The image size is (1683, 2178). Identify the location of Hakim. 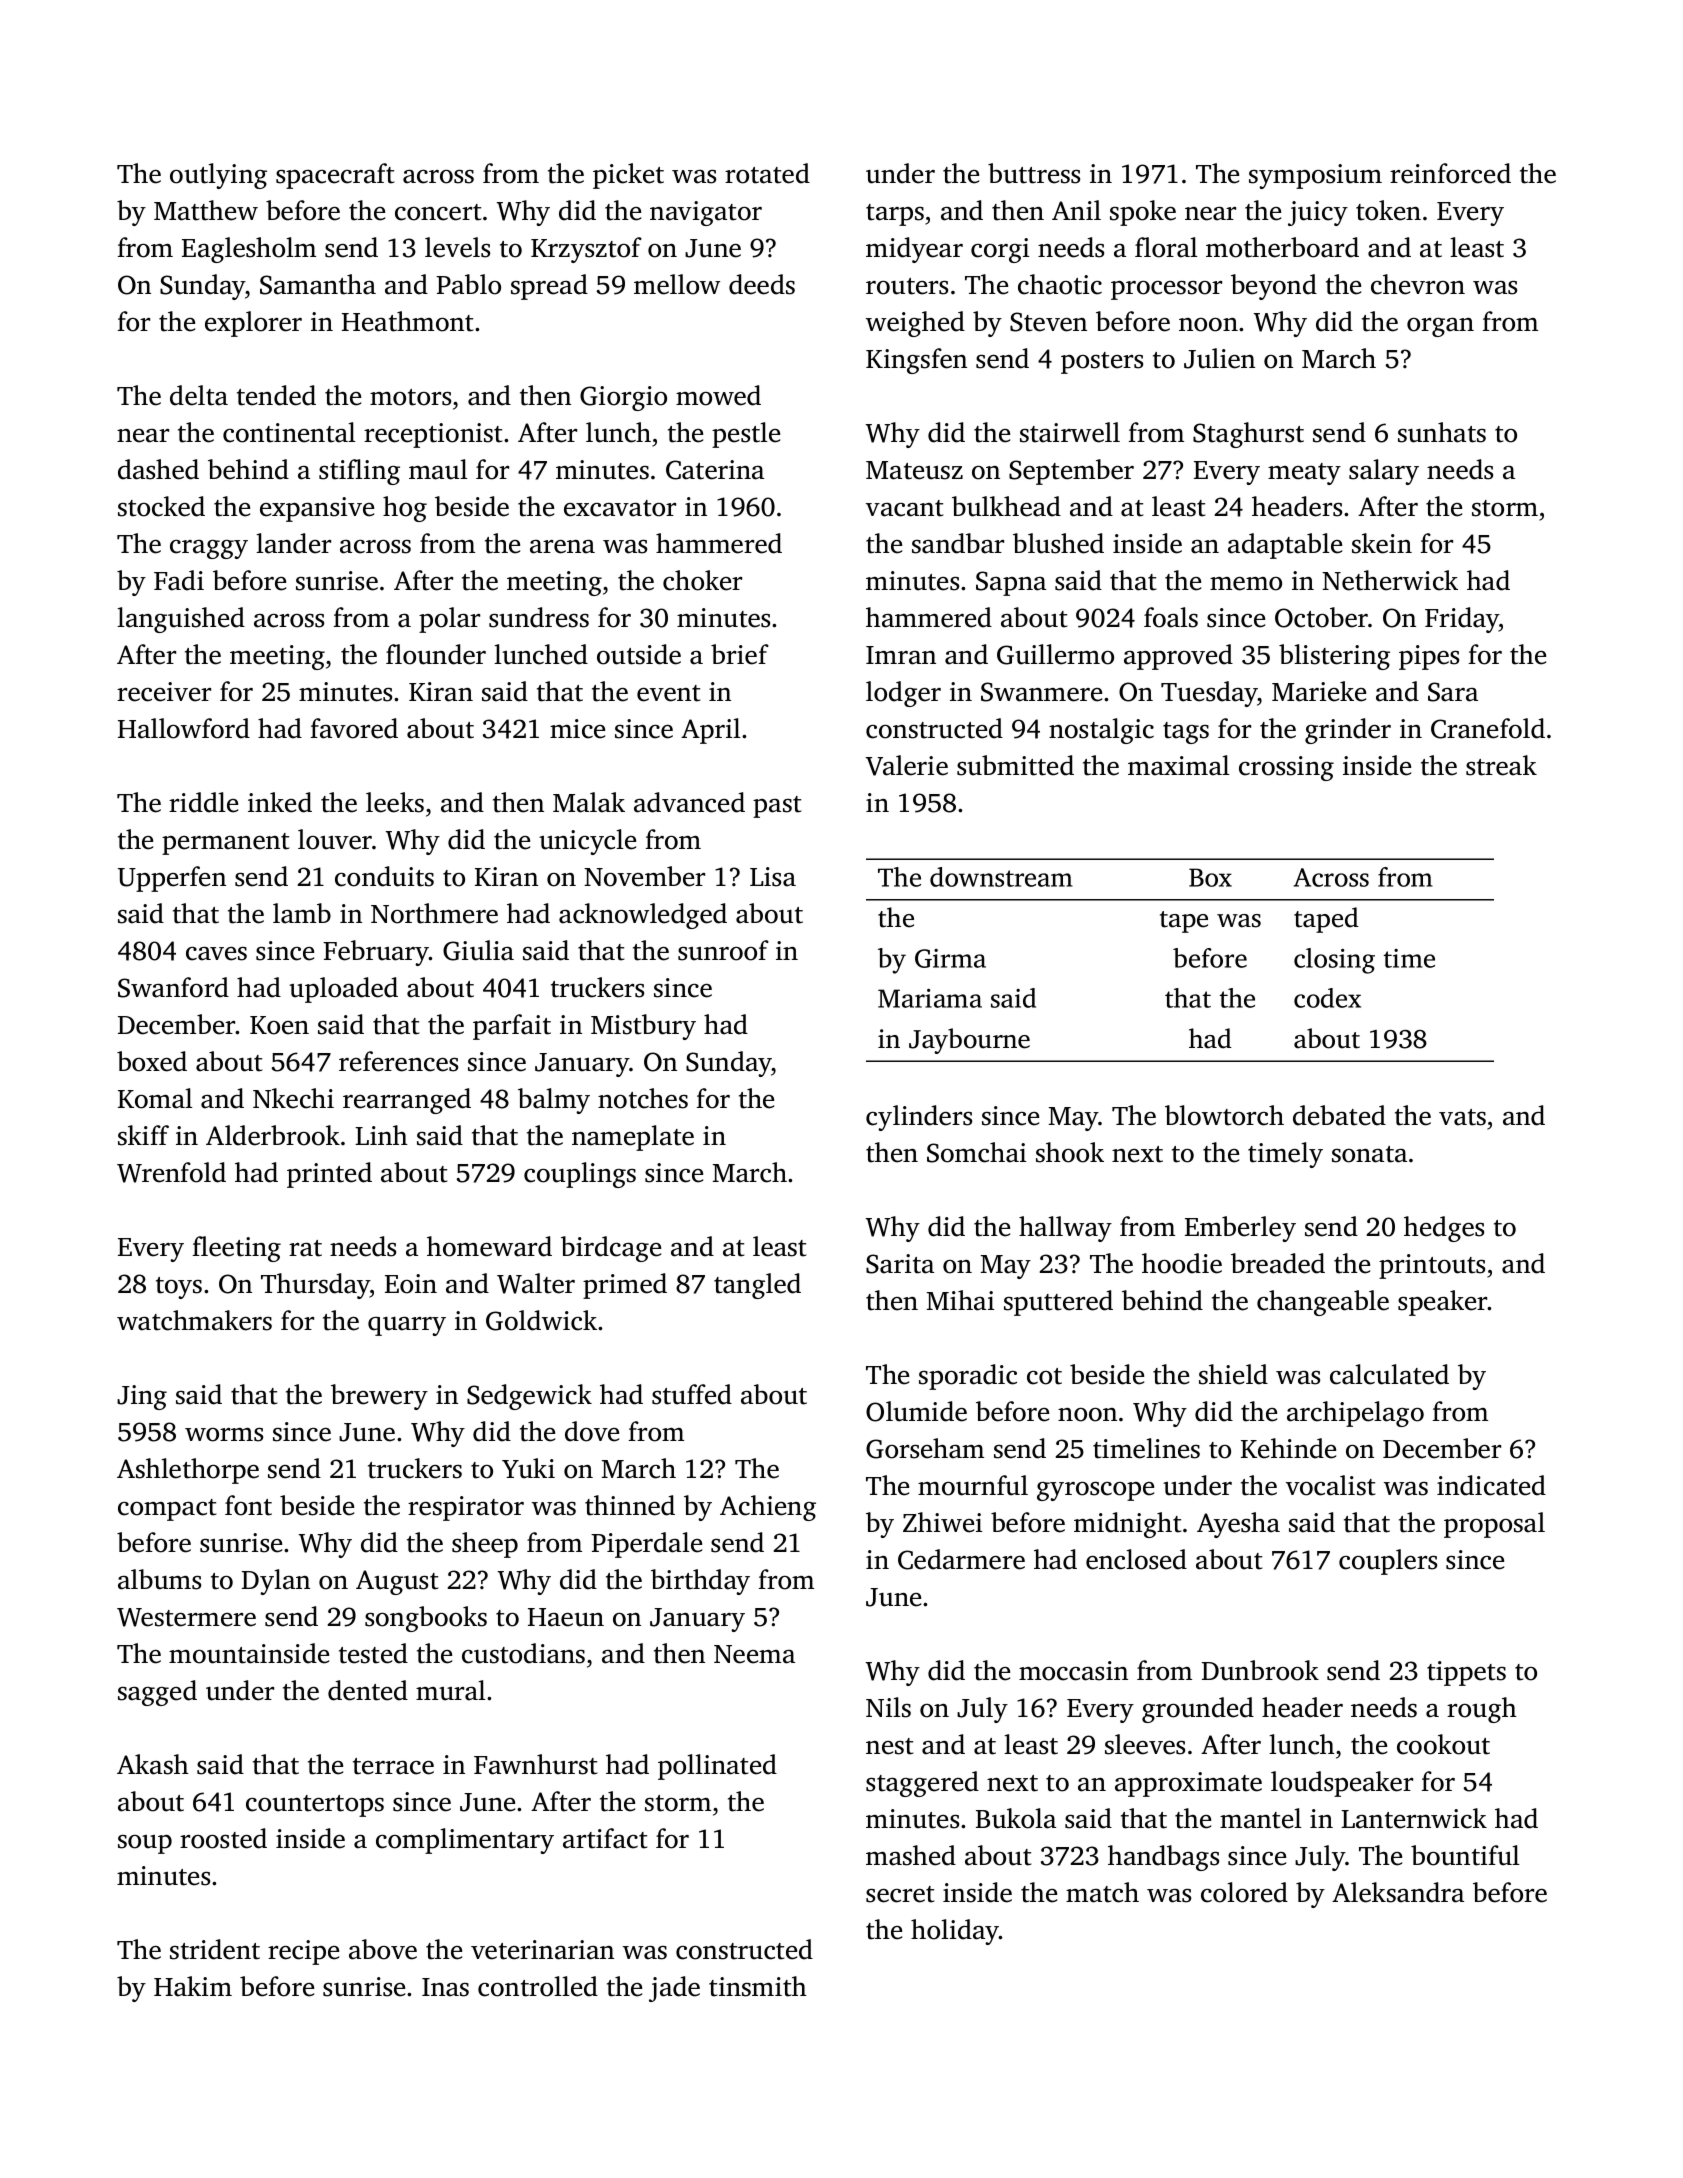
(193, 1986).
